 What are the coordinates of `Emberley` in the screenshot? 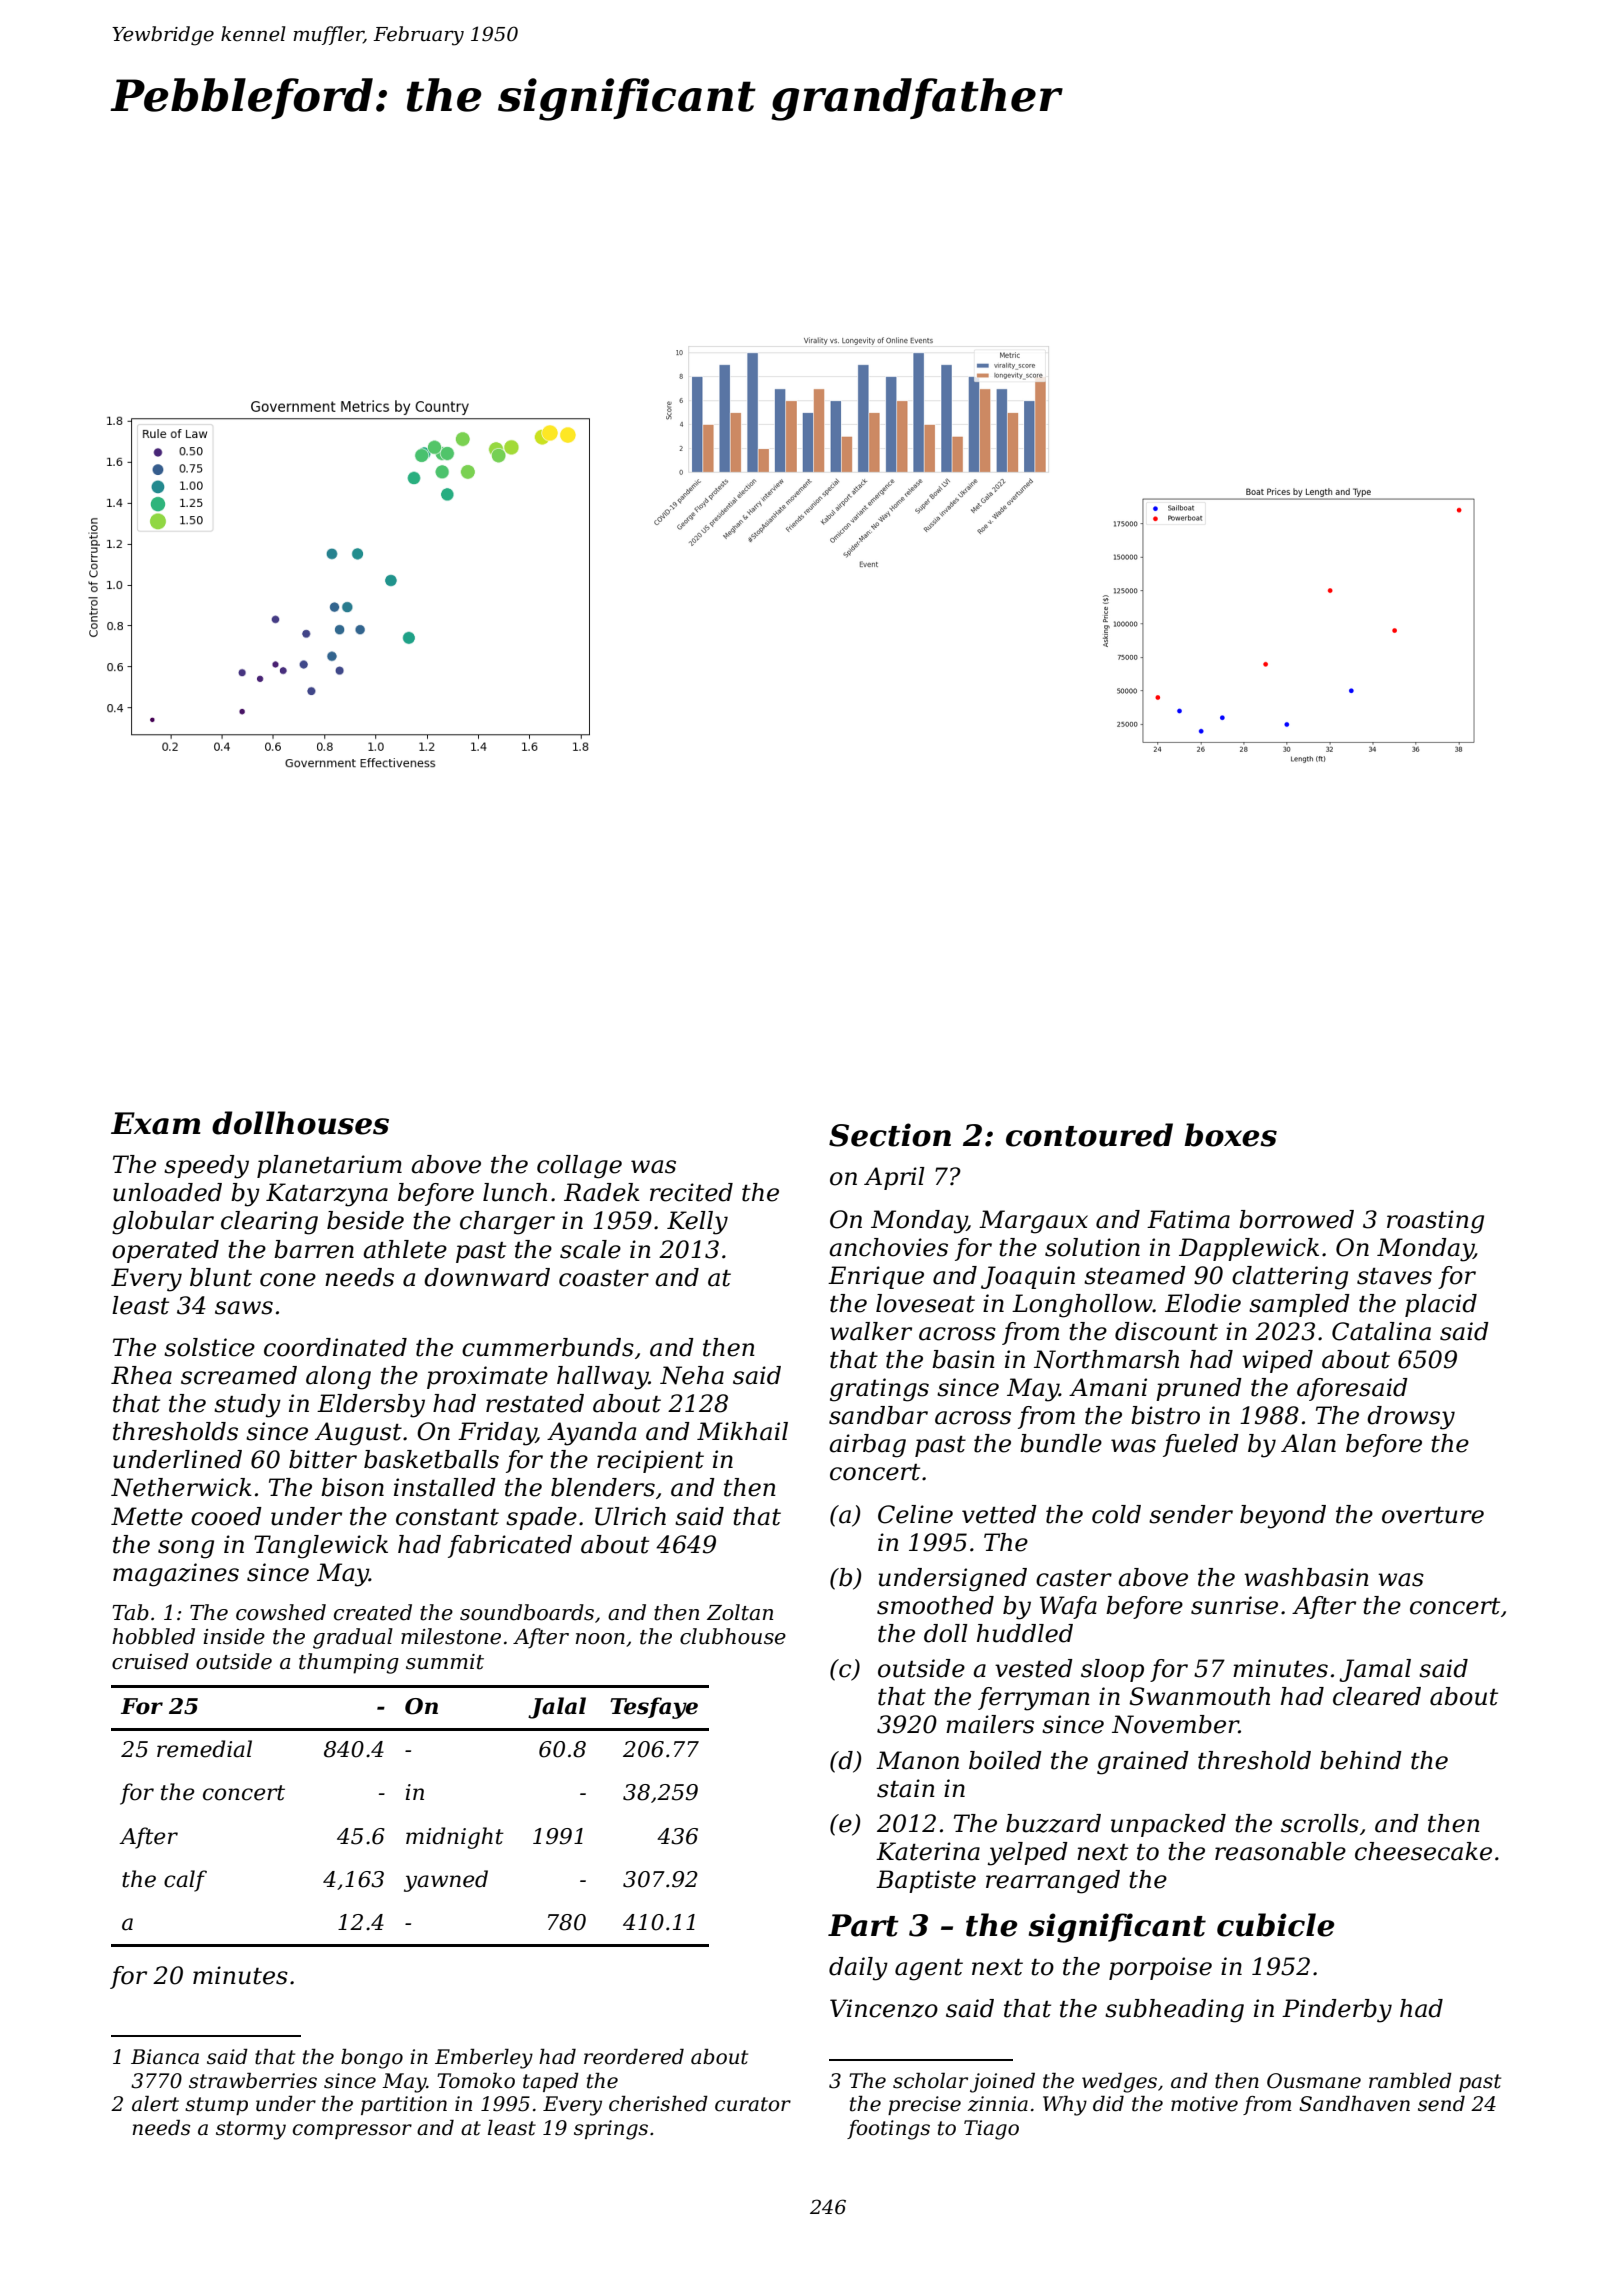 It's located at (484, 2059).
